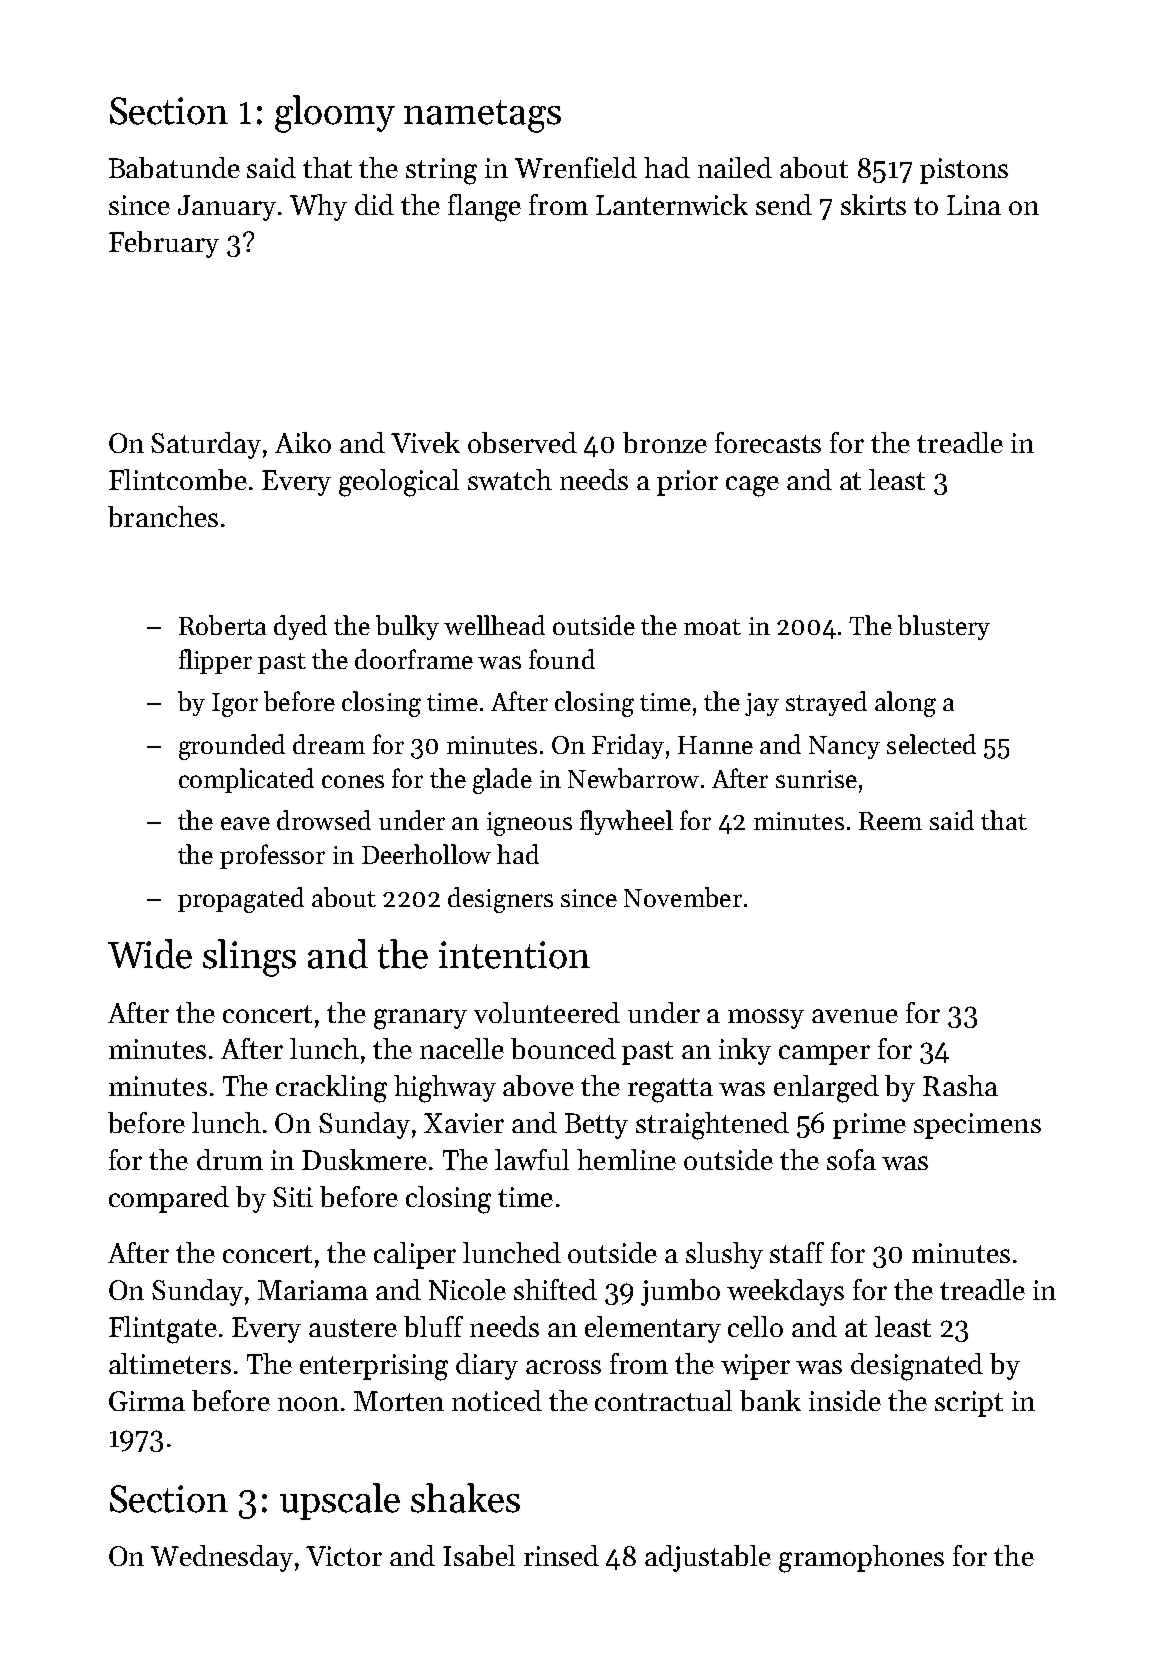 The image size is (1165, 1654). What do you see at coordinates (335, 114) in the screenshot?
I see `gloomy` at bounding box center [335, 114].
